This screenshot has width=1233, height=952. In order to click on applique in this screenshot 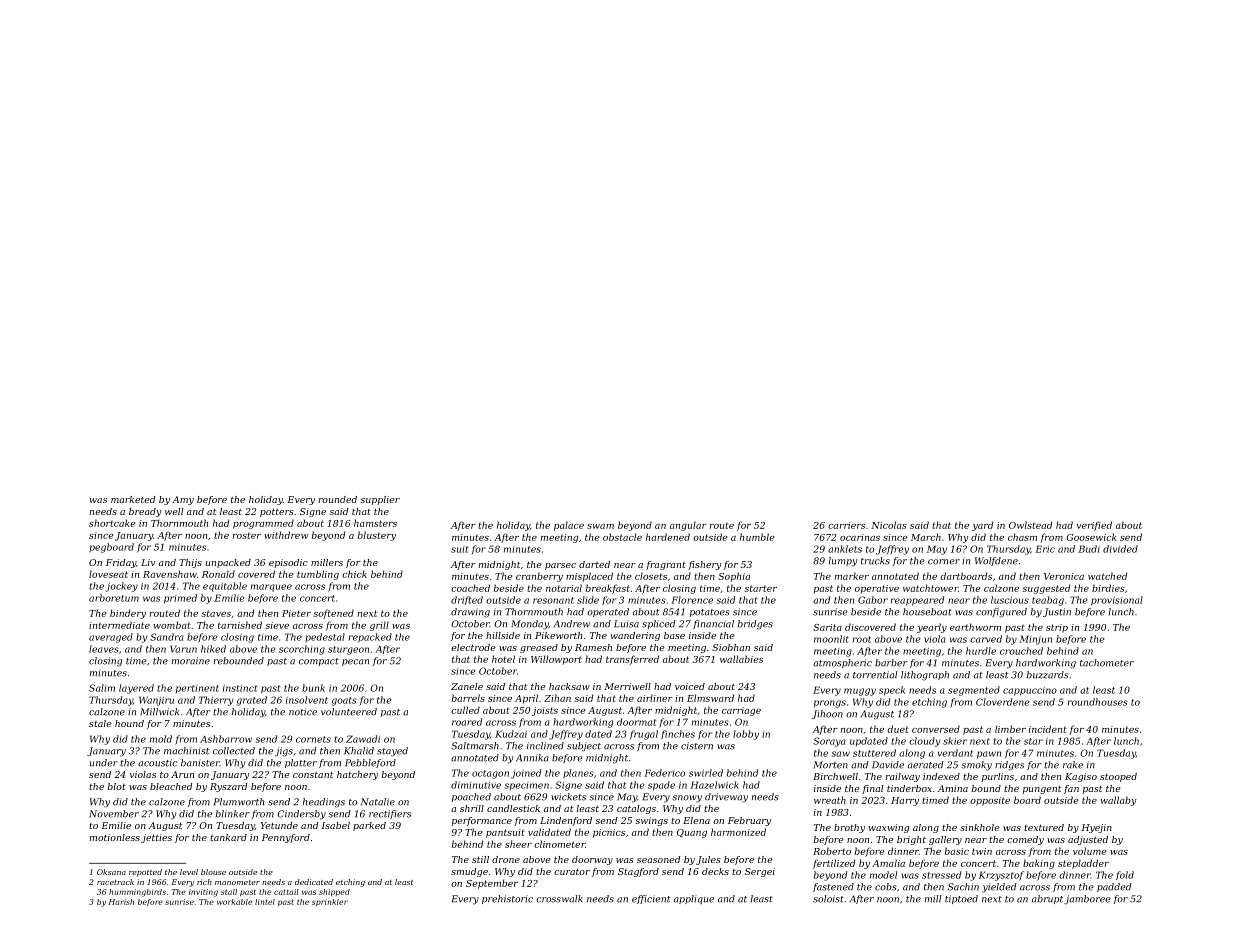, I will do `click(694, 899)`.
